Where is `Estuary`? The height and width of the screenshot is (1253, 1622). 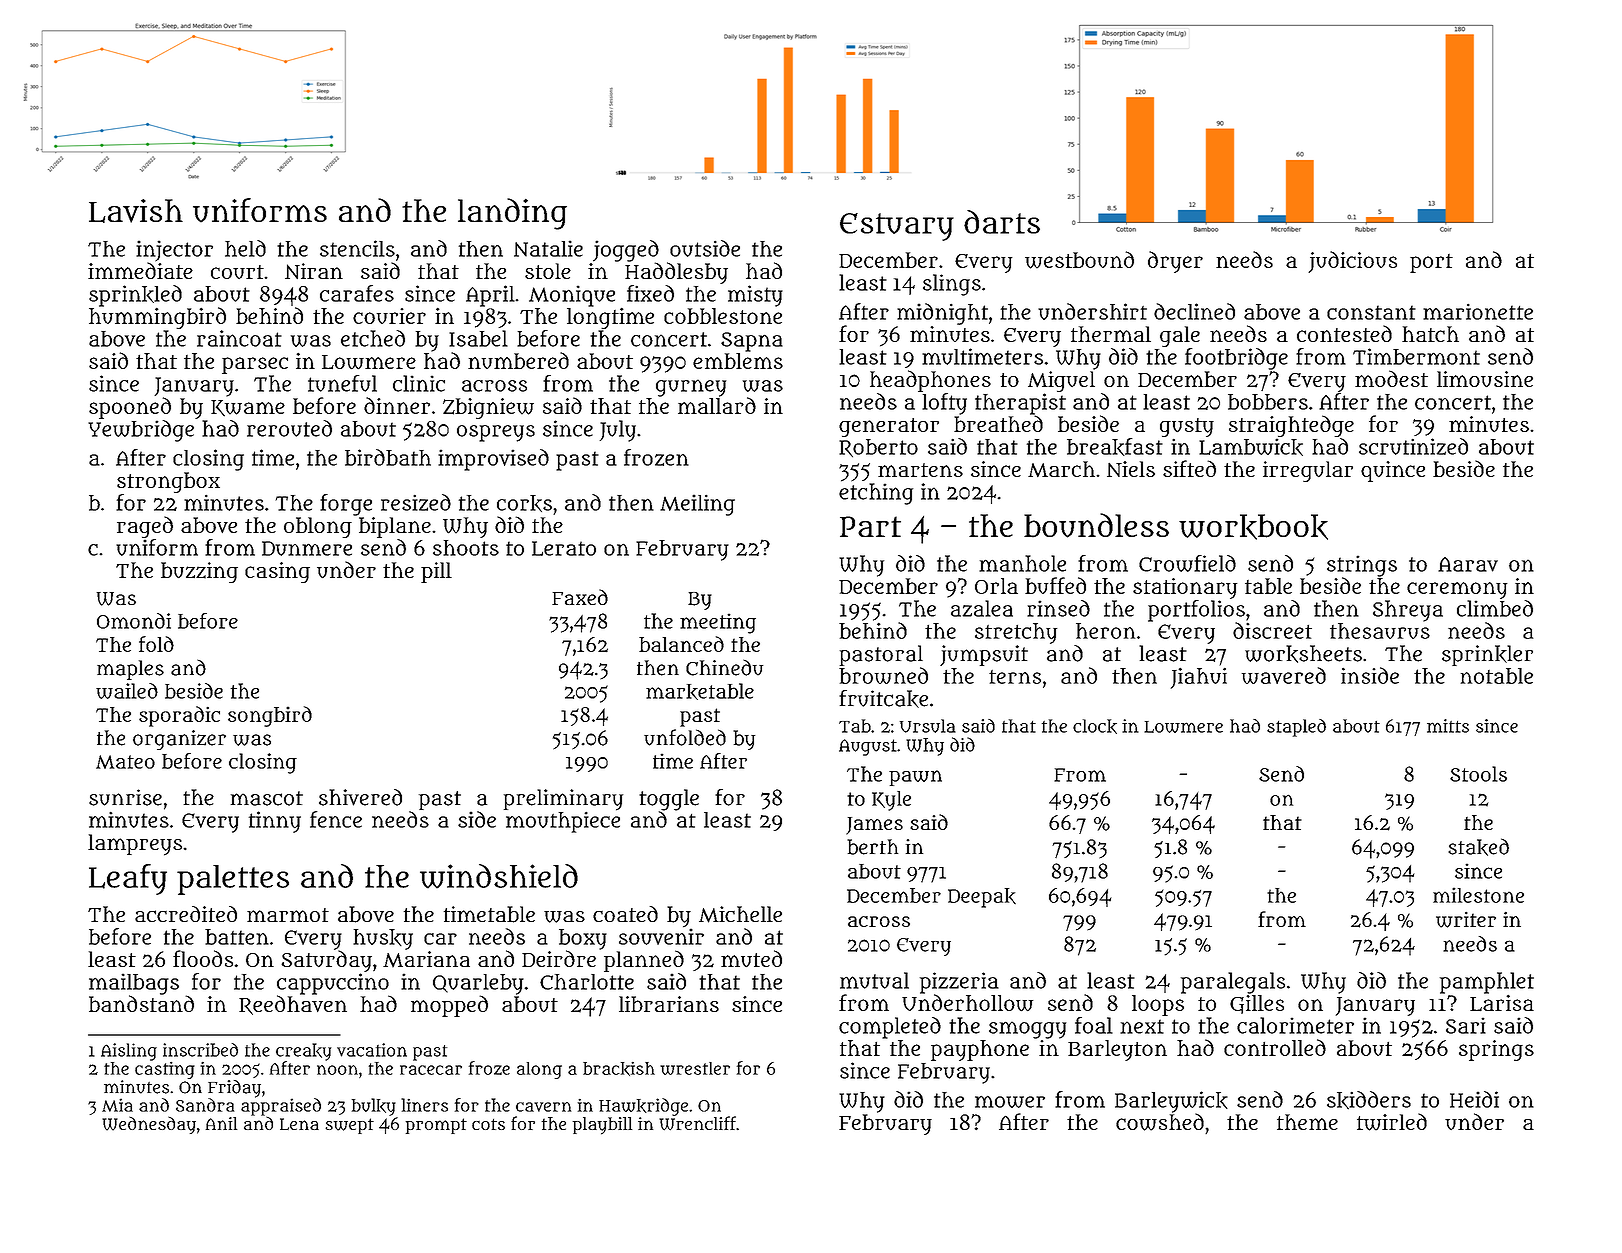
Estuary is located at coordinates (897, 227).
